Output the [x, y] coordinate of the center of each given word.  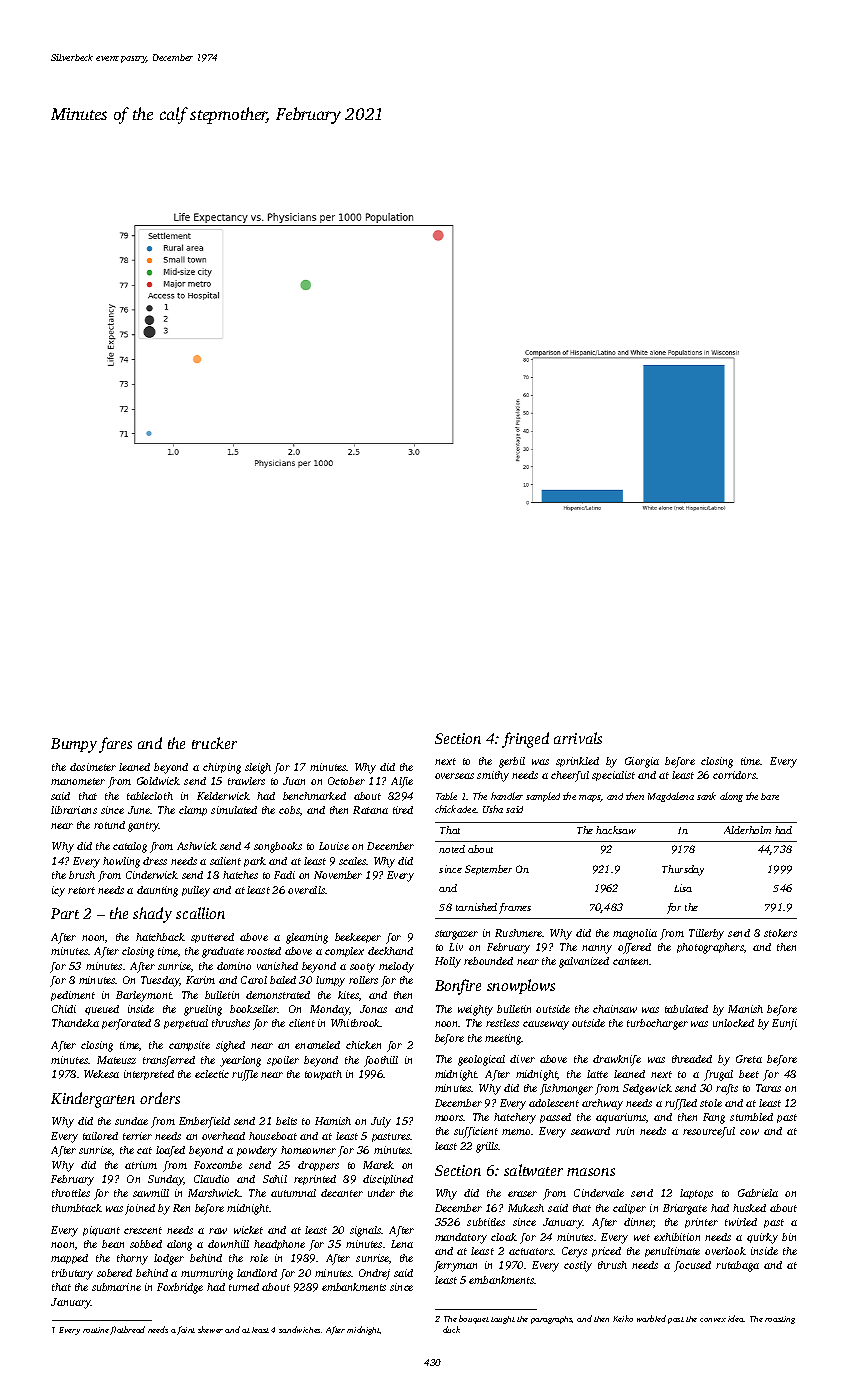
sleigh [258, 768]
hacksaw [616, 830]
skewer [210, 1329]
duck [451, 1329]
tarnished [476, 907]
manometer [78, 781]
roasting [780, 1320]
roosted [264, 951]
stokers [780, 933]
